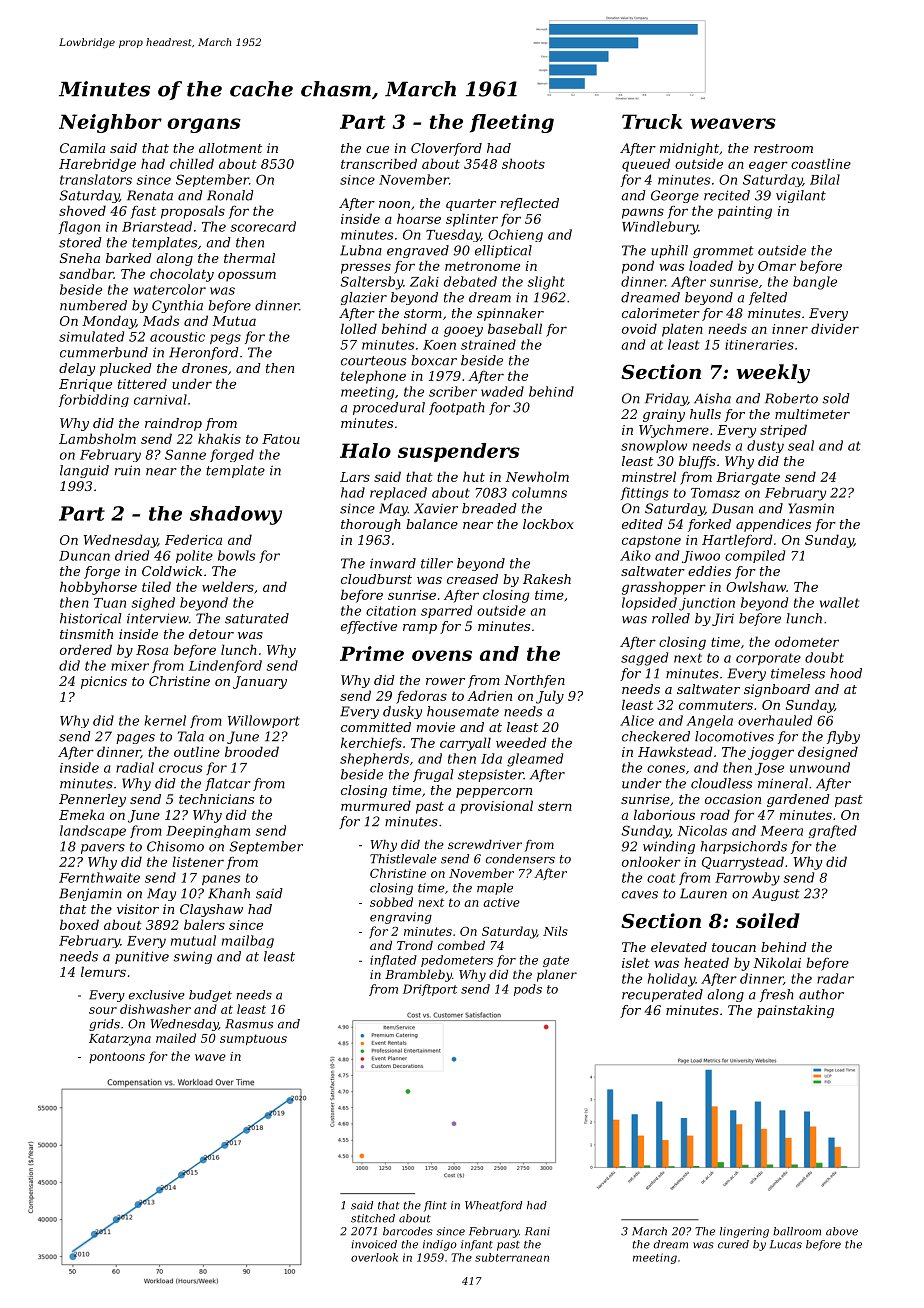 The image size is (924, 1308). What do you see at coordinates (671, 980) in the screenshot?
I see `holiday` at bounding box center [671, 980].
